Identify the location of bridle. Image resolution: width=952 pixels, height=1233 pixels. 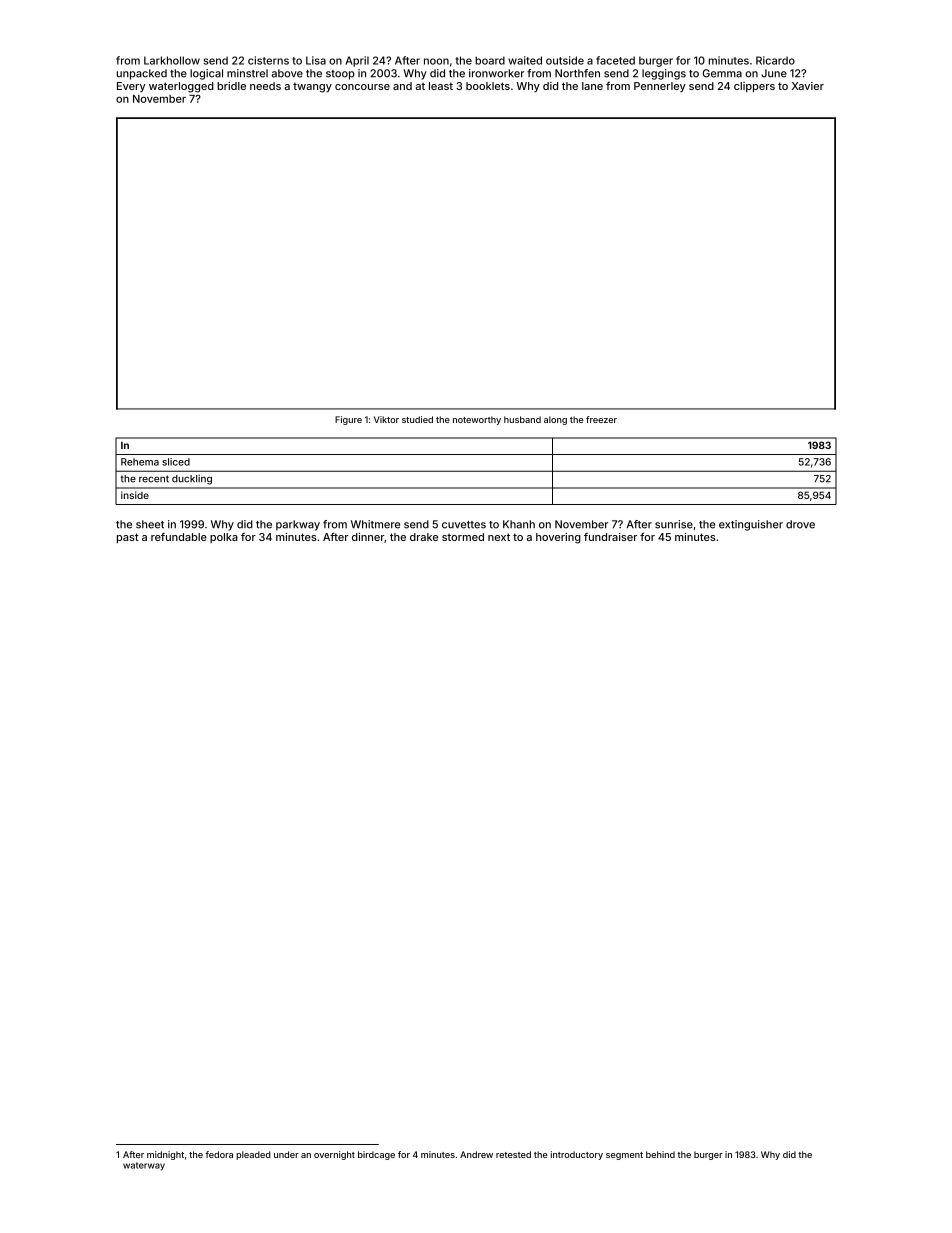
(231, 86).
